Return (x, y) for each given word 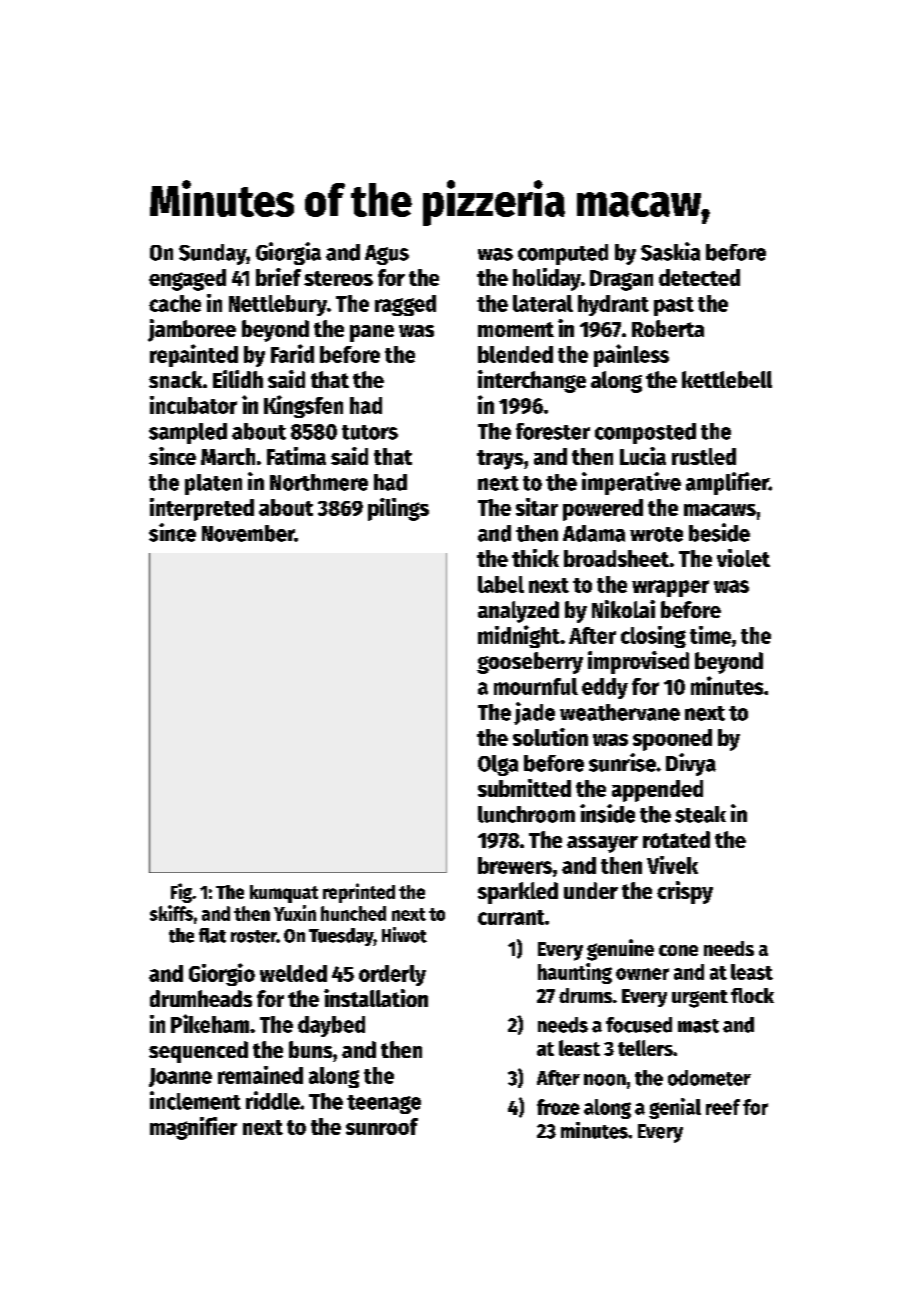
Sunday (213, 254)
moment (516, 329)
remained (260, 1075)
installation (376, 998)
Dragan (621, 280)
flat (212, 935)
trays (500, 460)
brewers (515, 865)
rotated (676, 839)
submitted (524, 788)
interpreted (202, 509)
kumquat (284, 894)
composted (645, 433)
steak (700, 814)
